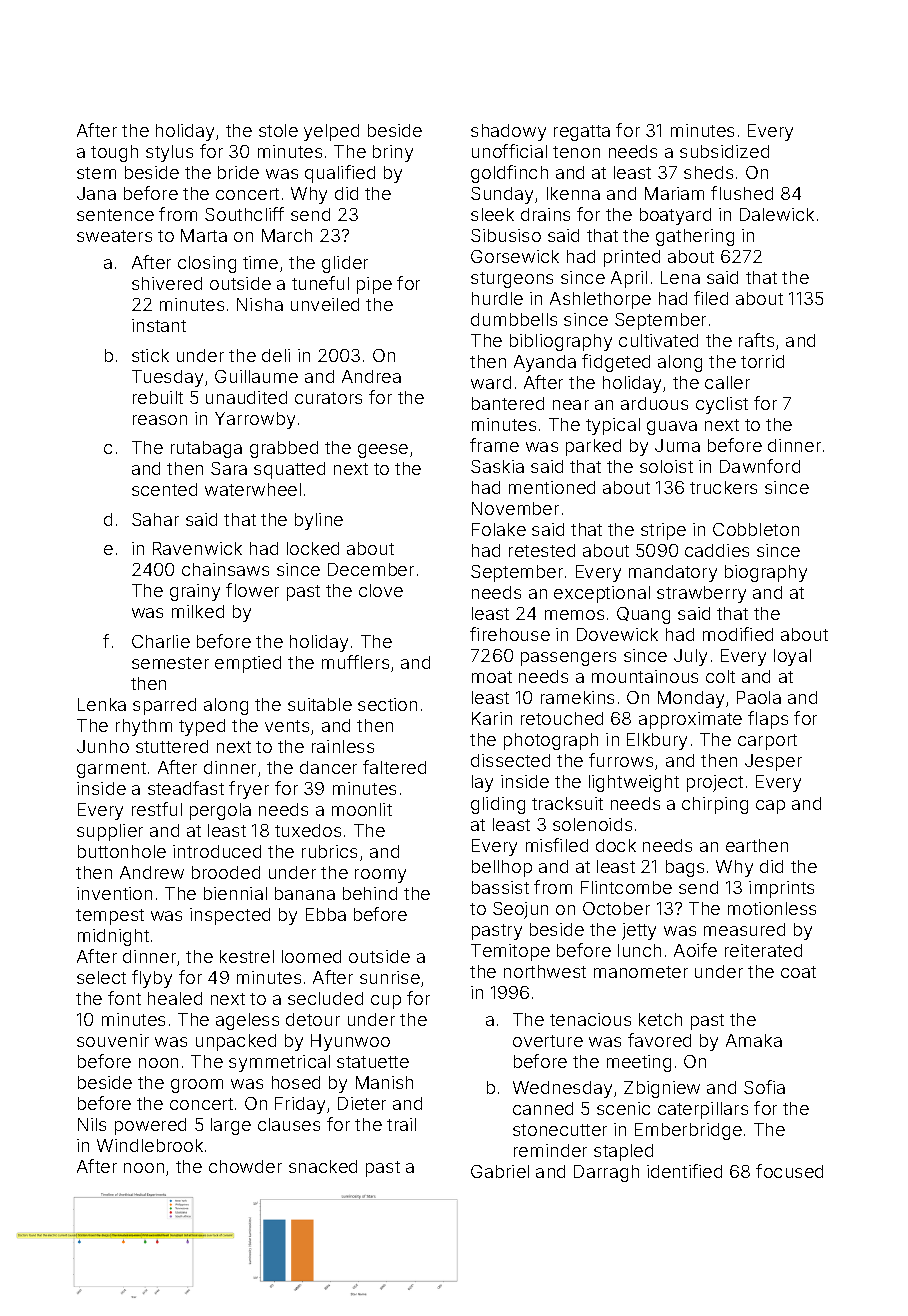  I want to click on Sofia, so click(764, 1087).
